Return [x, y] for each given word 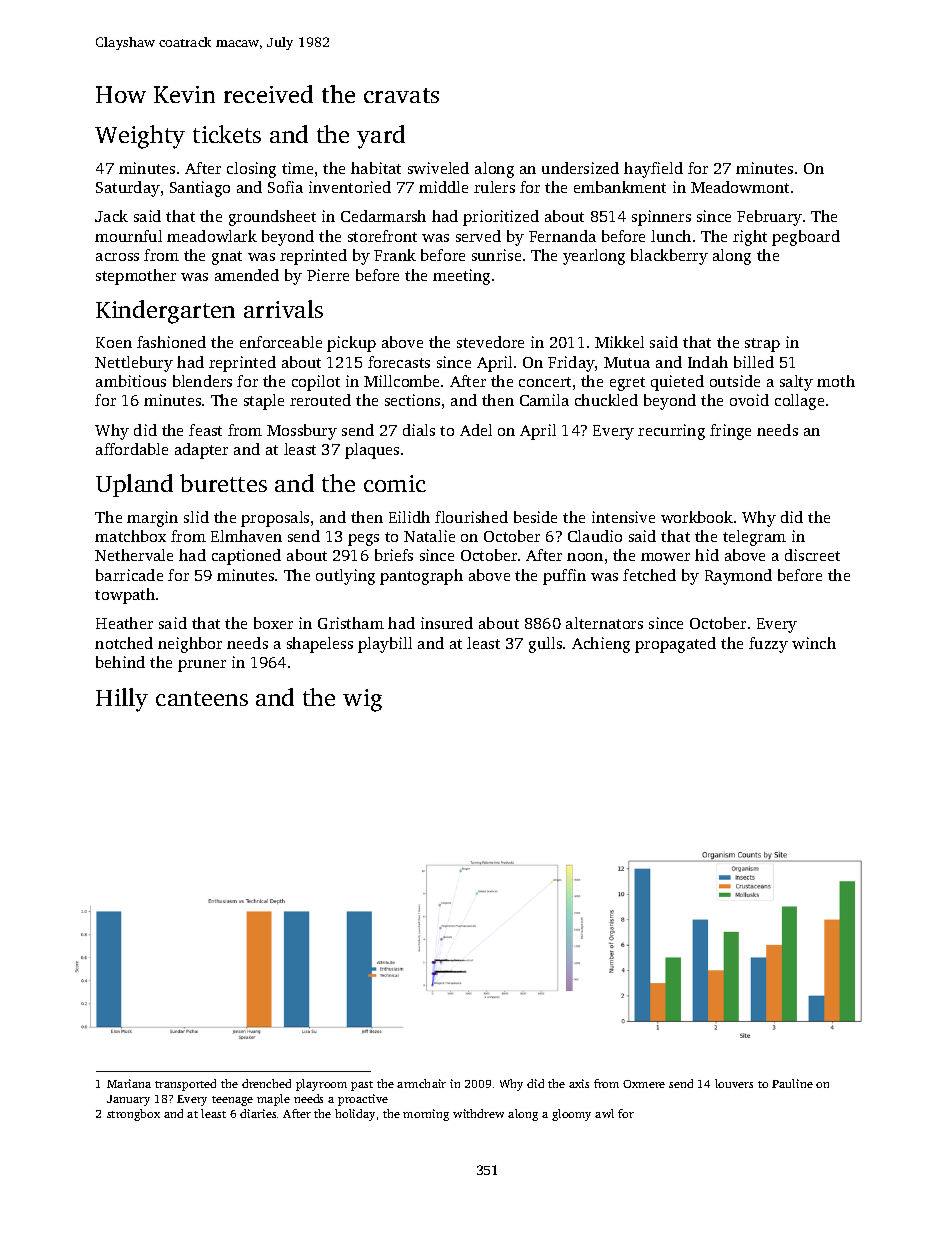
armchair [421, 1083]
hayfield [653, 170]
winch [814, 643]
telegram [754, 538]
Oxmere [644, 1084]
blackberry [669, 257]
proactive [363, 1100]
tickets [227, 134]
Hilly [122, 700]
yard [381, 137]
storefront [382, 236]
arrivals [283, 309]
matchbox [130, 536]
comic [395, 483]
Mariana [129, 1083]
